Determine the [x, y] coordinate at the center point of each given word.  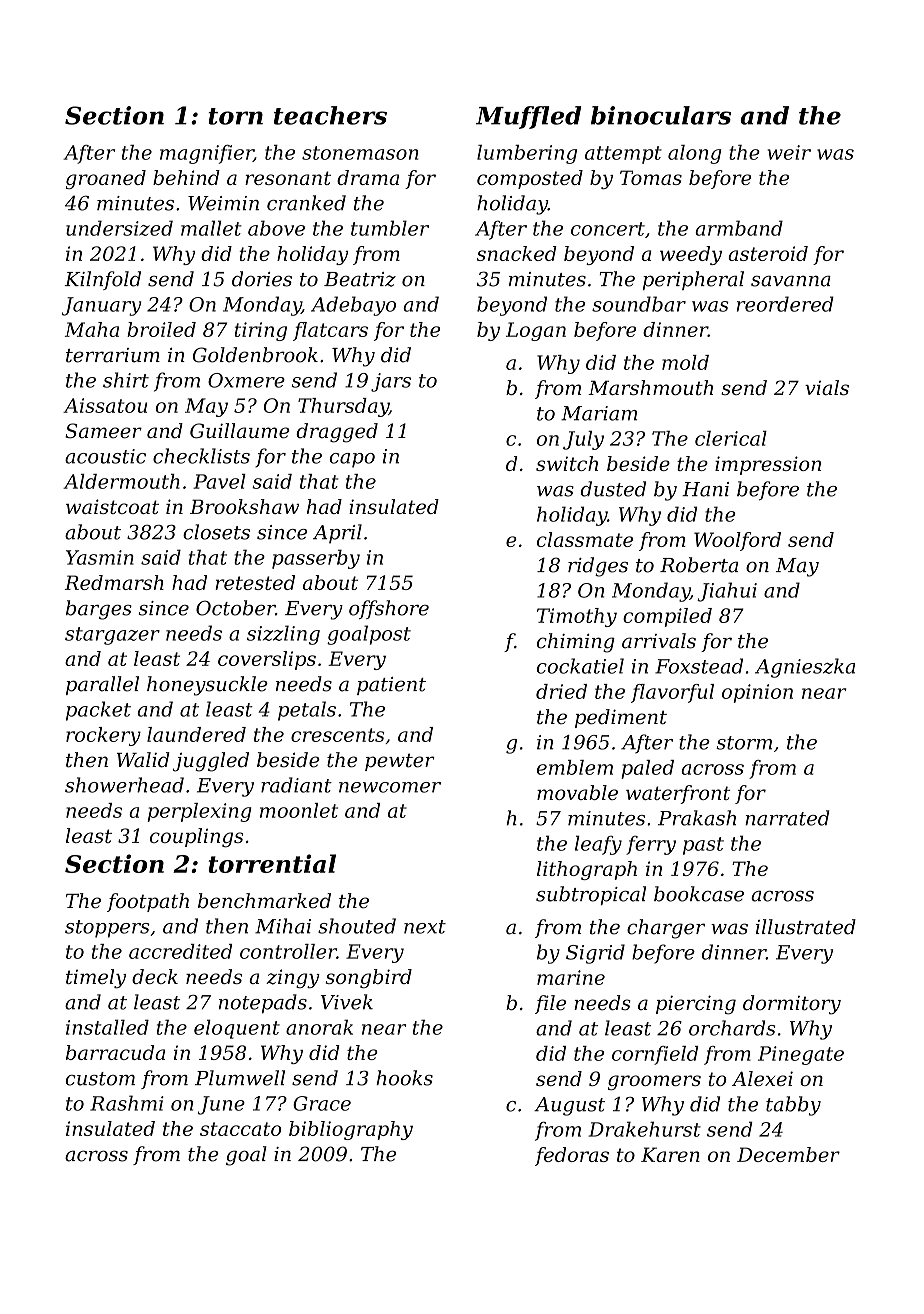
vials [827, 387]
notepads [263, 1004]
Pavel [219, 481]
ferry [651, 845]
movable [577, 792]
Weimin [223, 203]
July [583, 440]
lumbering [527, 154]
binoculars [661, 115]
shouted [357, 926]
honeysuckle [207, 686]
